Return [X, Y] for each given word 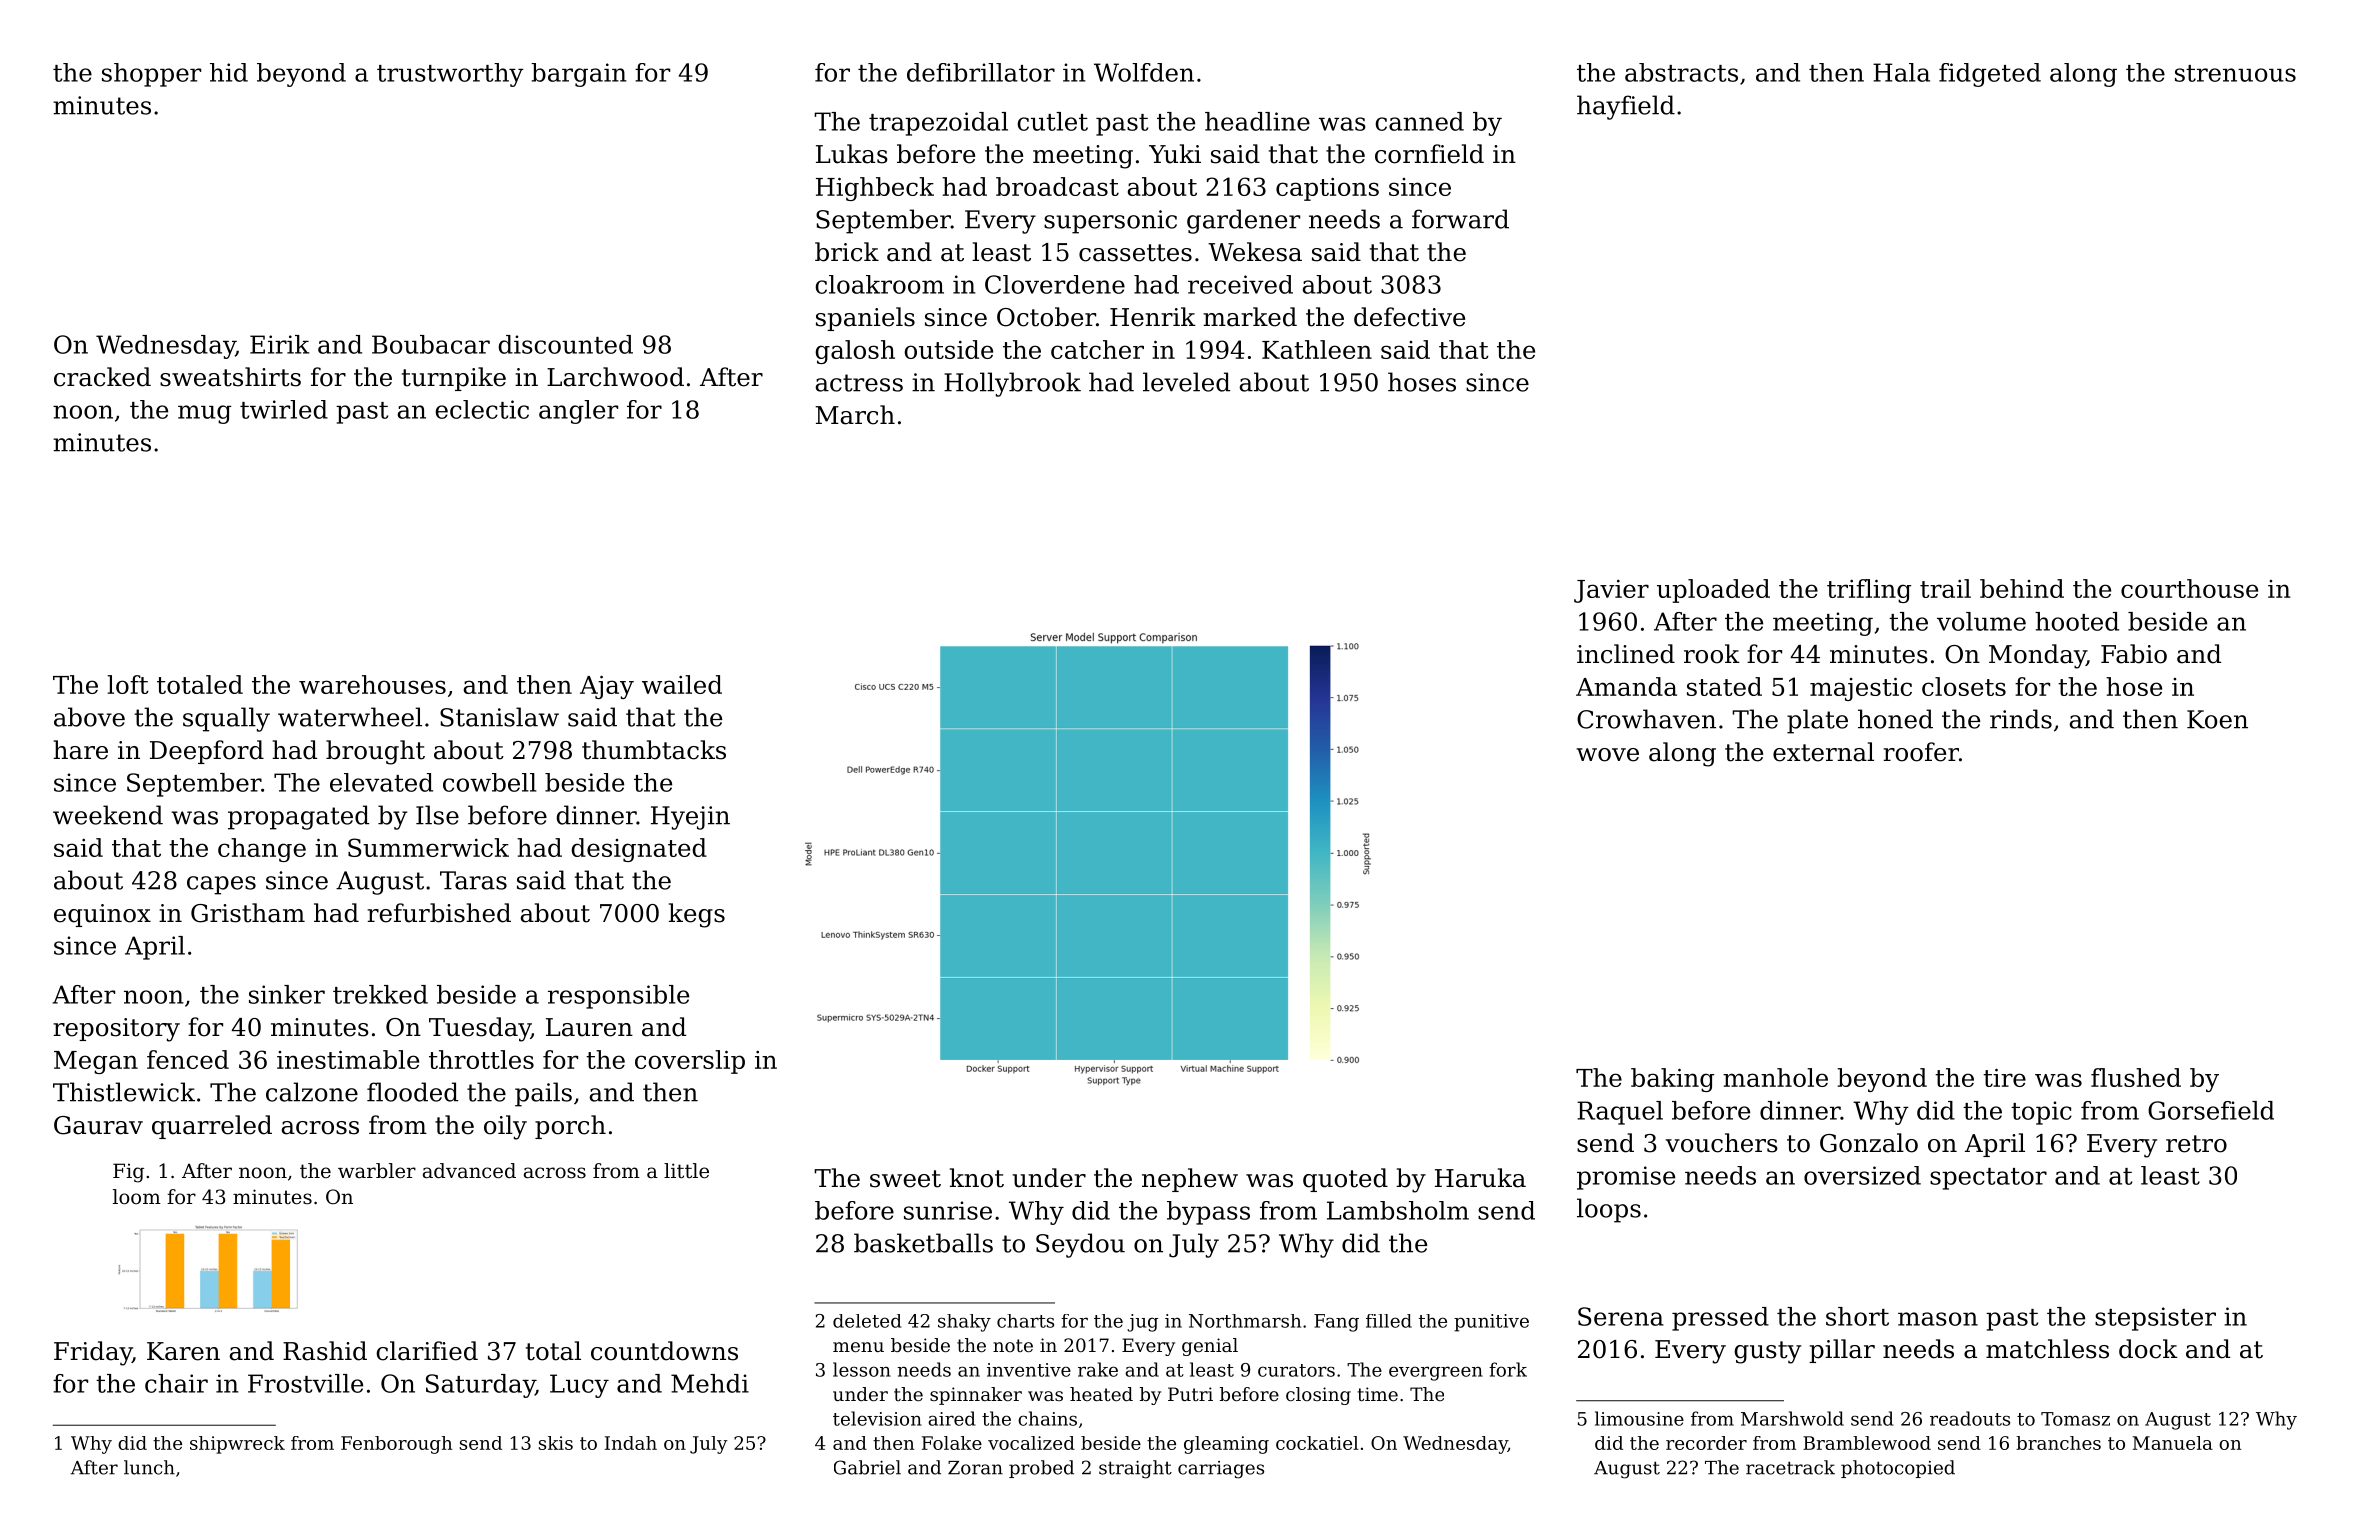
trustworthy [450, 75]
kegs [697, 915]
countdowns [664, 1351]
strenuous [2235, 73]
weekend [108, 815]
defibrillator [981, 72]
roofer [1921, 752]
